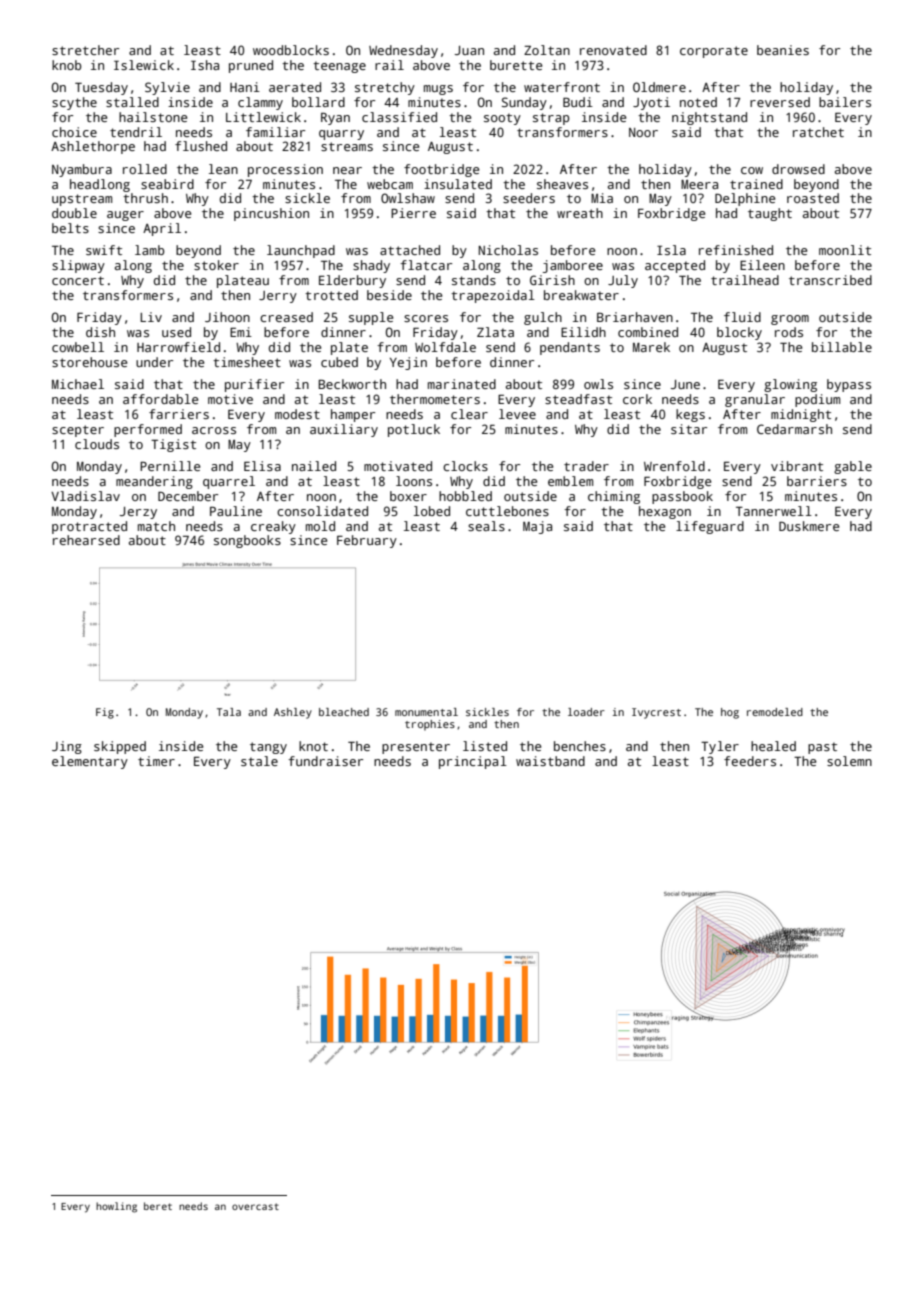  Describe the element at coordinates (473, 762) in the screenshot. I see `principal` at that location.
